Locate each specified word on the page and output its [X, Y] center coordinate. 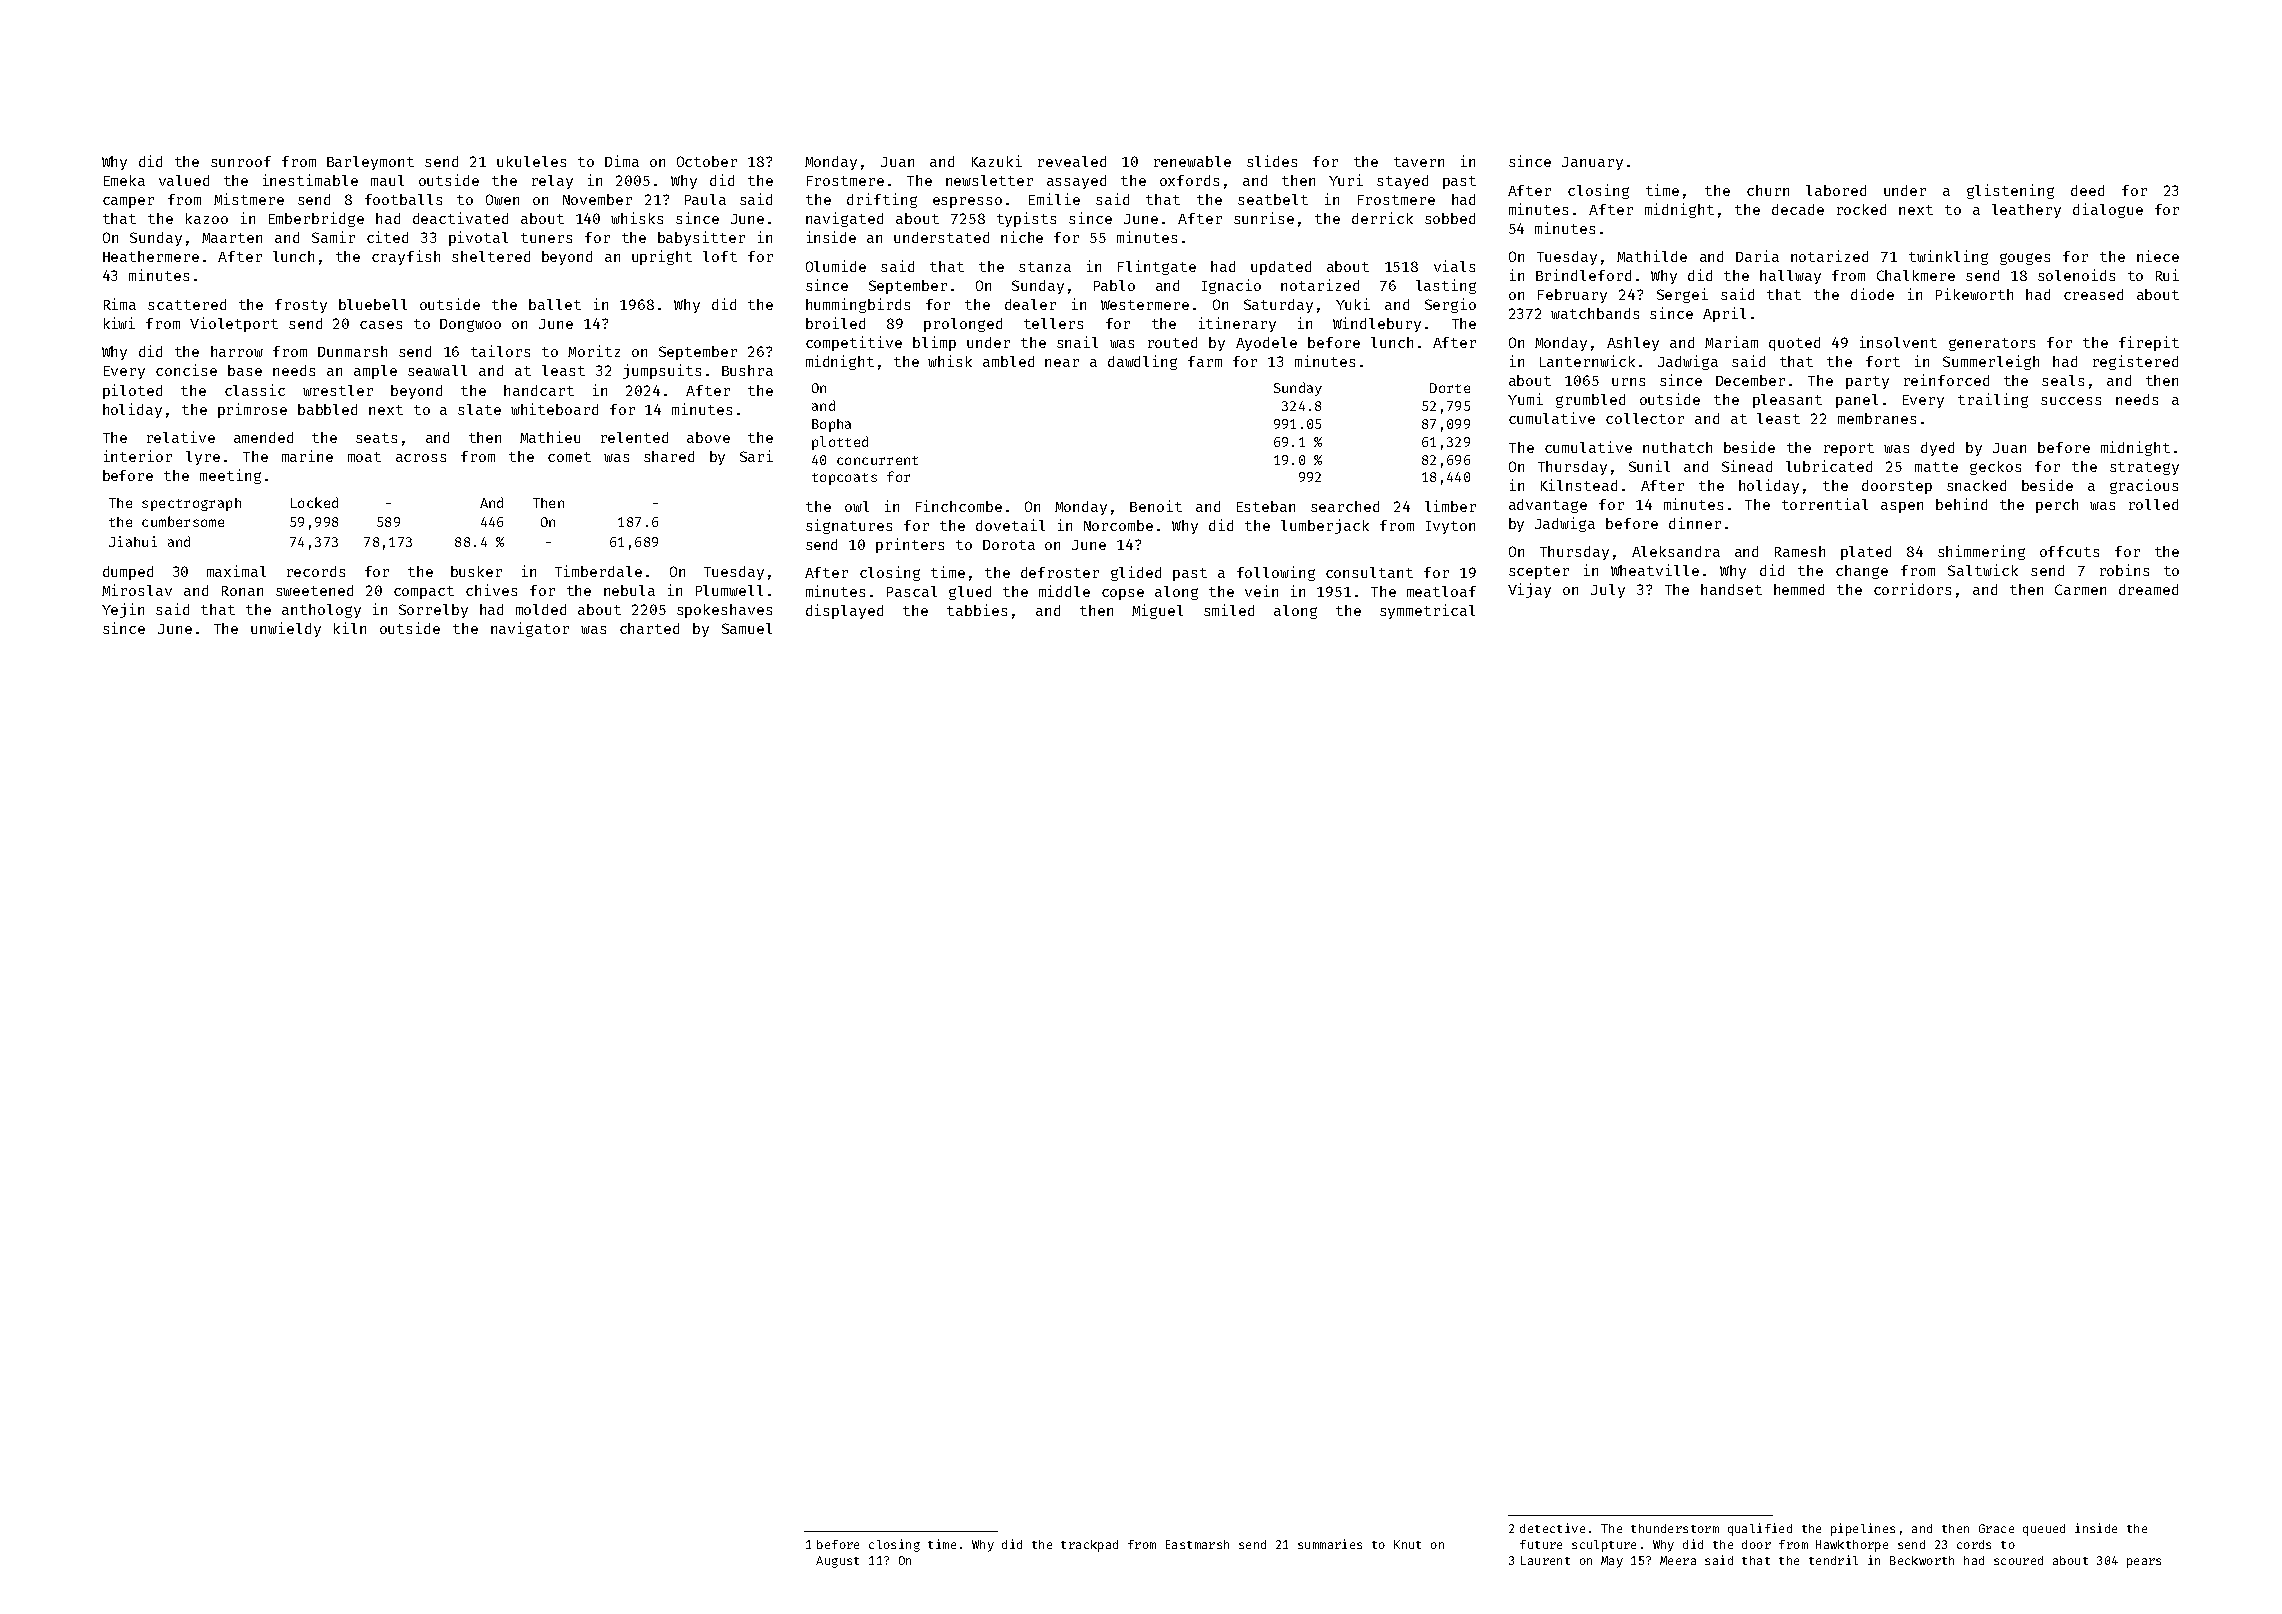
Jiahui [133, 541]
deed [2087, 190]
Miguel [1157, 611]
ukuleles [531, 161]
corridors [1912, 589]
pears [2144, 1563]
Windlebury [1377, 324]
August [837, 1562]
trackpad [1089, 1546]
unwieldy [286, 629]
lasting [1446, 286]
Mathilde [1652, 256]
